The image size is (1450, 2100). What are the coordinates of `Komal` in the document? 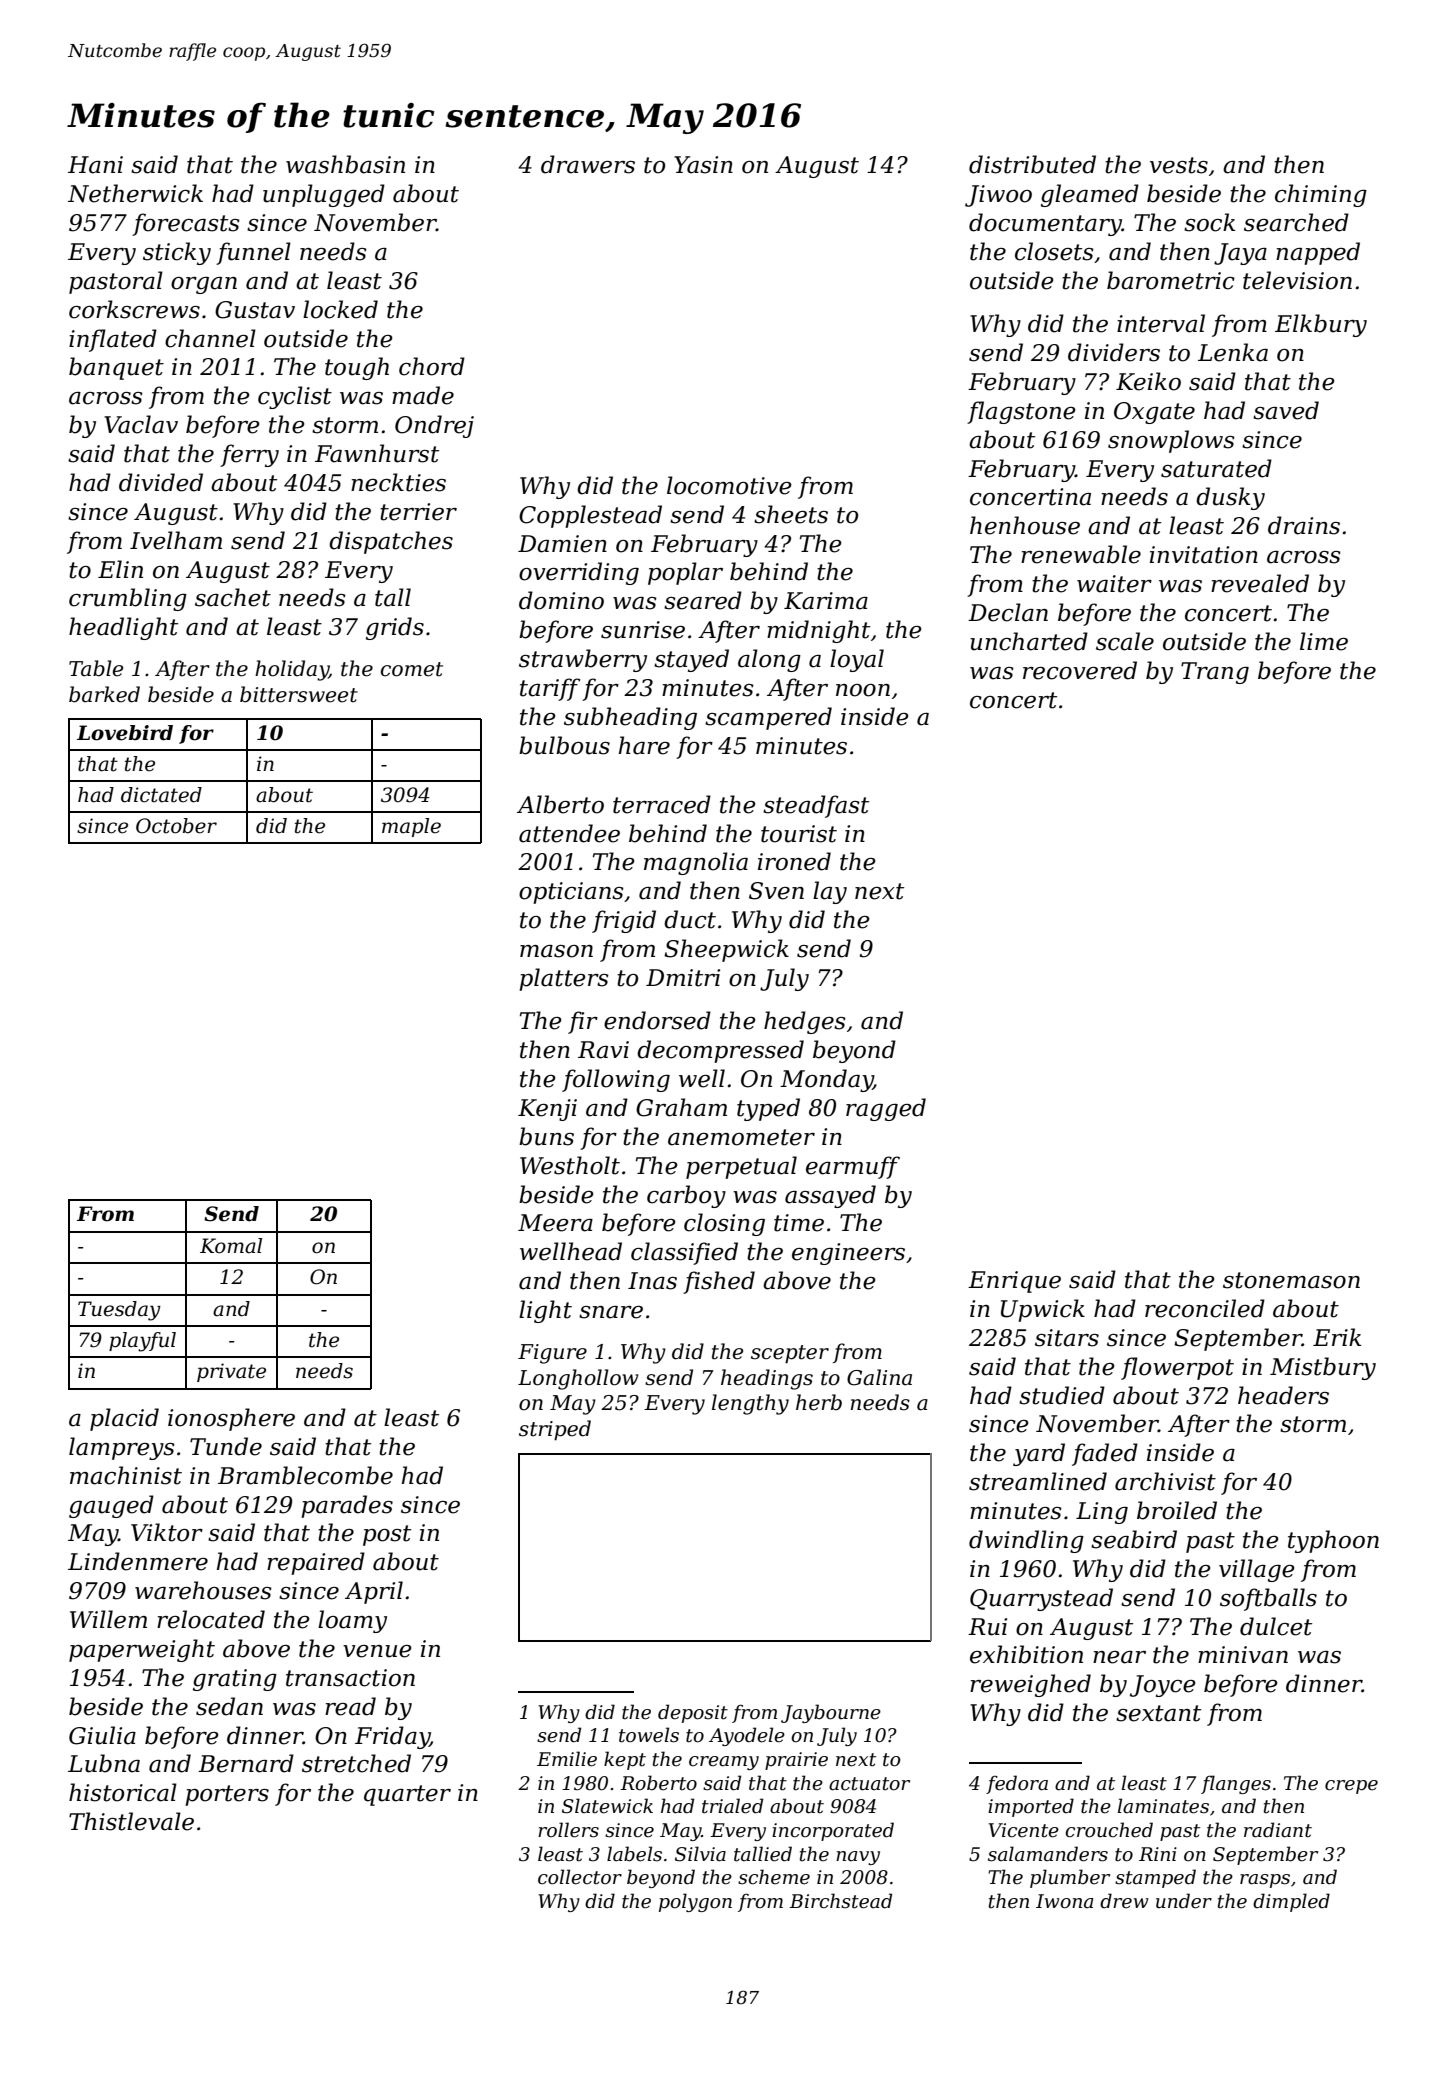 It's located at (231, 1246).
